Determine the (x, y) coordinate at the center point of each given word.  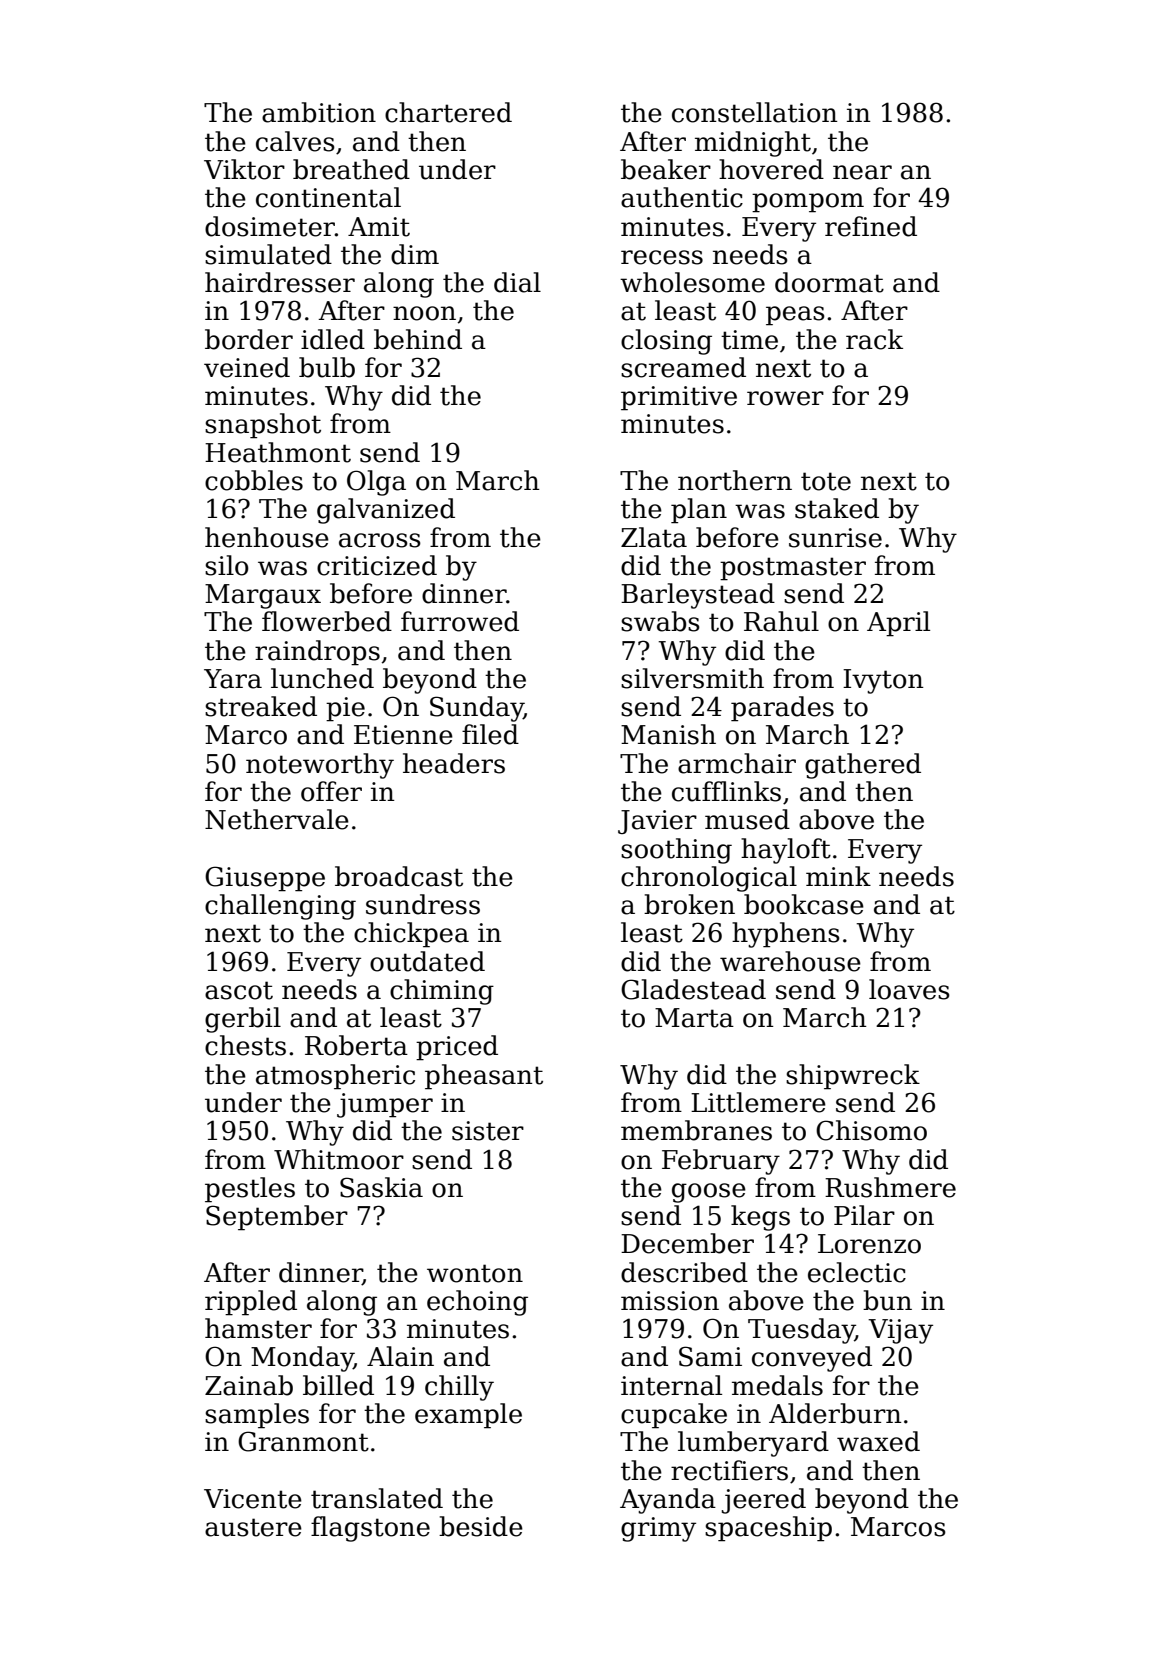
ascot (239, 990)
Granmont (303, 1441)
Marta (694, 1018)
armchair (737, 763)
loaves (909, 989)
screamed (683, 367)
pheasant (484, 1077)
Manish (668, 734)
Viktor (244, 169)
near (862, 172)
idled (333, 339)
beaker (666, 169)
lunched (322, 678)
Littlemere (758, 1102)
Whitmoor (339, 1159)
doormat (829, 282)
